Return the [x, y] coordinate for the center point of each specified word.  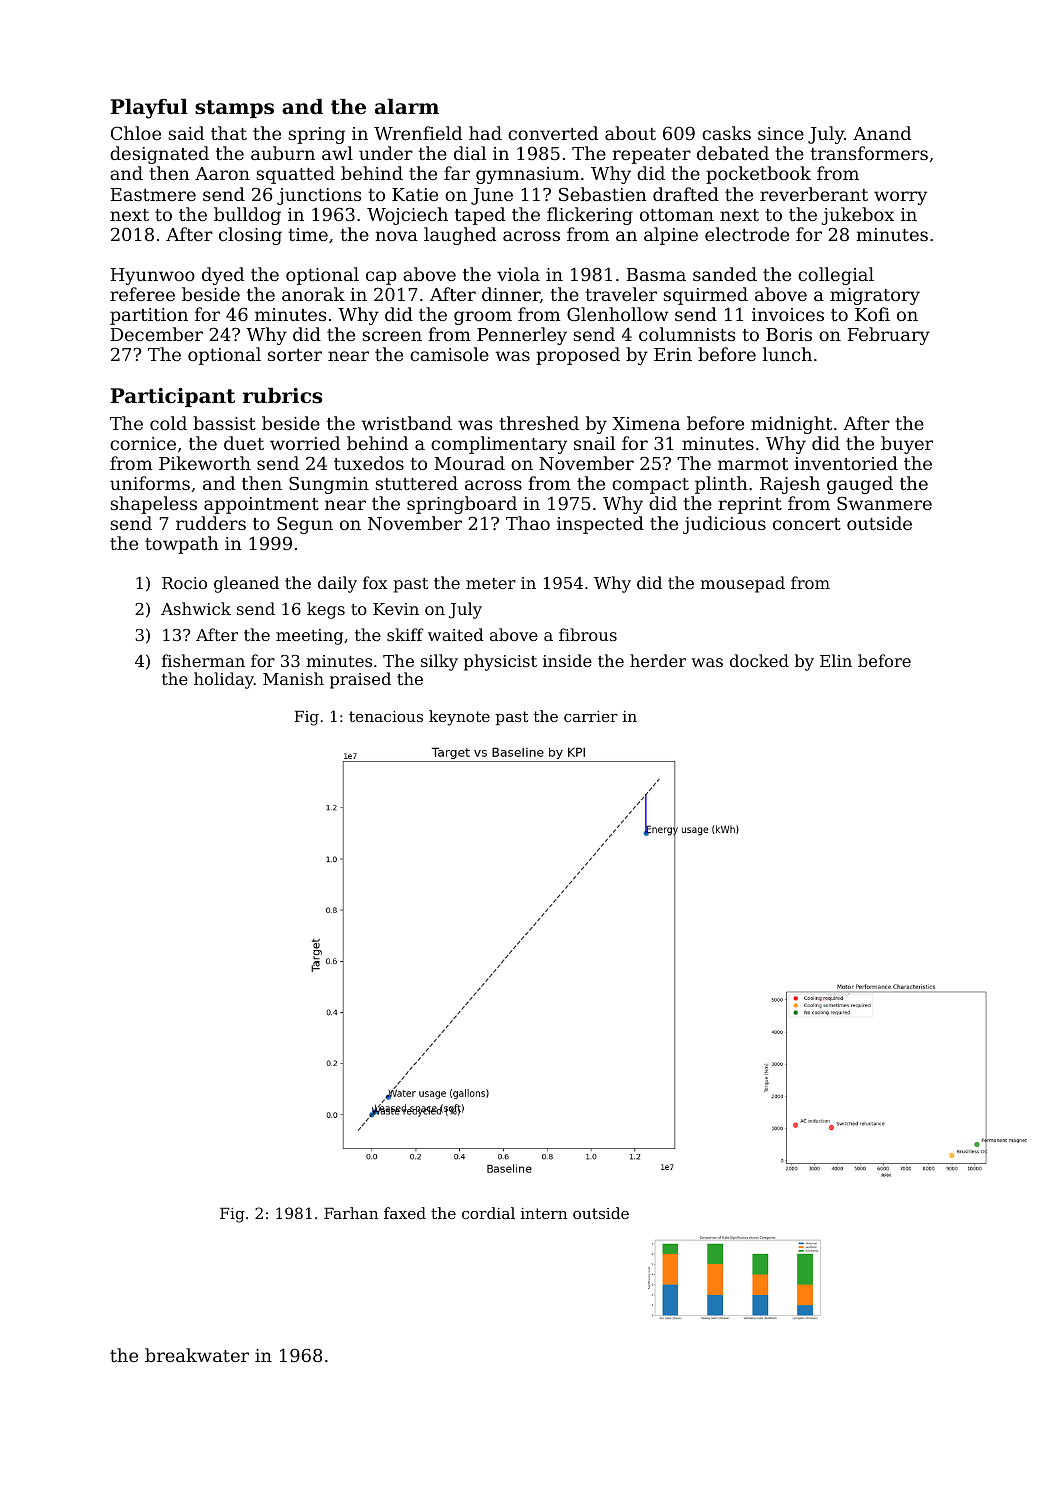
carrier [591, 716]
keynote [459, 718]
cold [168, 423]
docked [759, 660]
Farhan [351, 1213]
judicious [724, 525]
